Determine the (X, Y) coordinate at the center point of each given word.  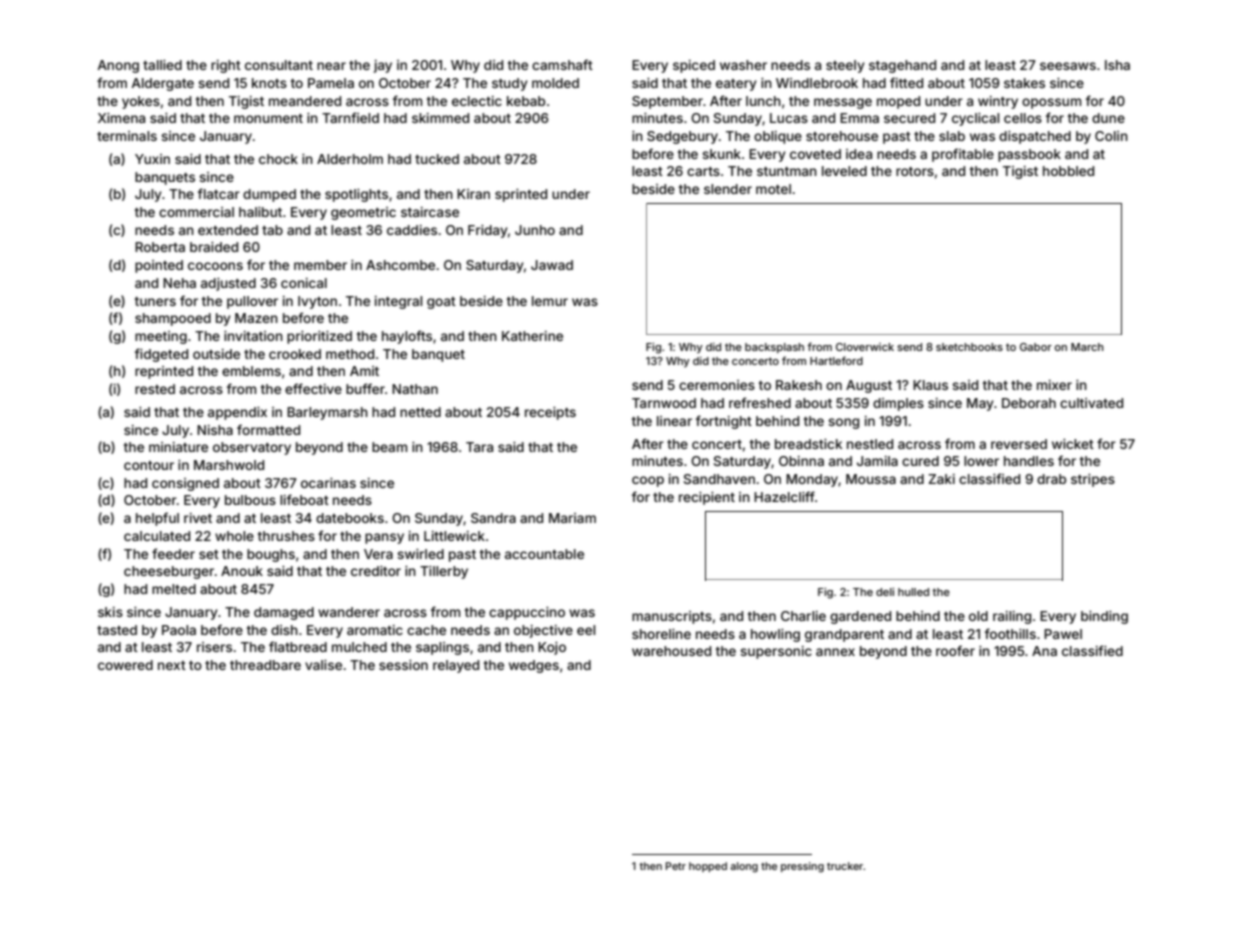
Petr (676, 866)
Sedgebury (682, 137)
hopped (708, 867)
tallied (162, 65)
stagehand (902, 66)
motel (773, 189)
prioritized (319, 337)
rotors (915, 171)
